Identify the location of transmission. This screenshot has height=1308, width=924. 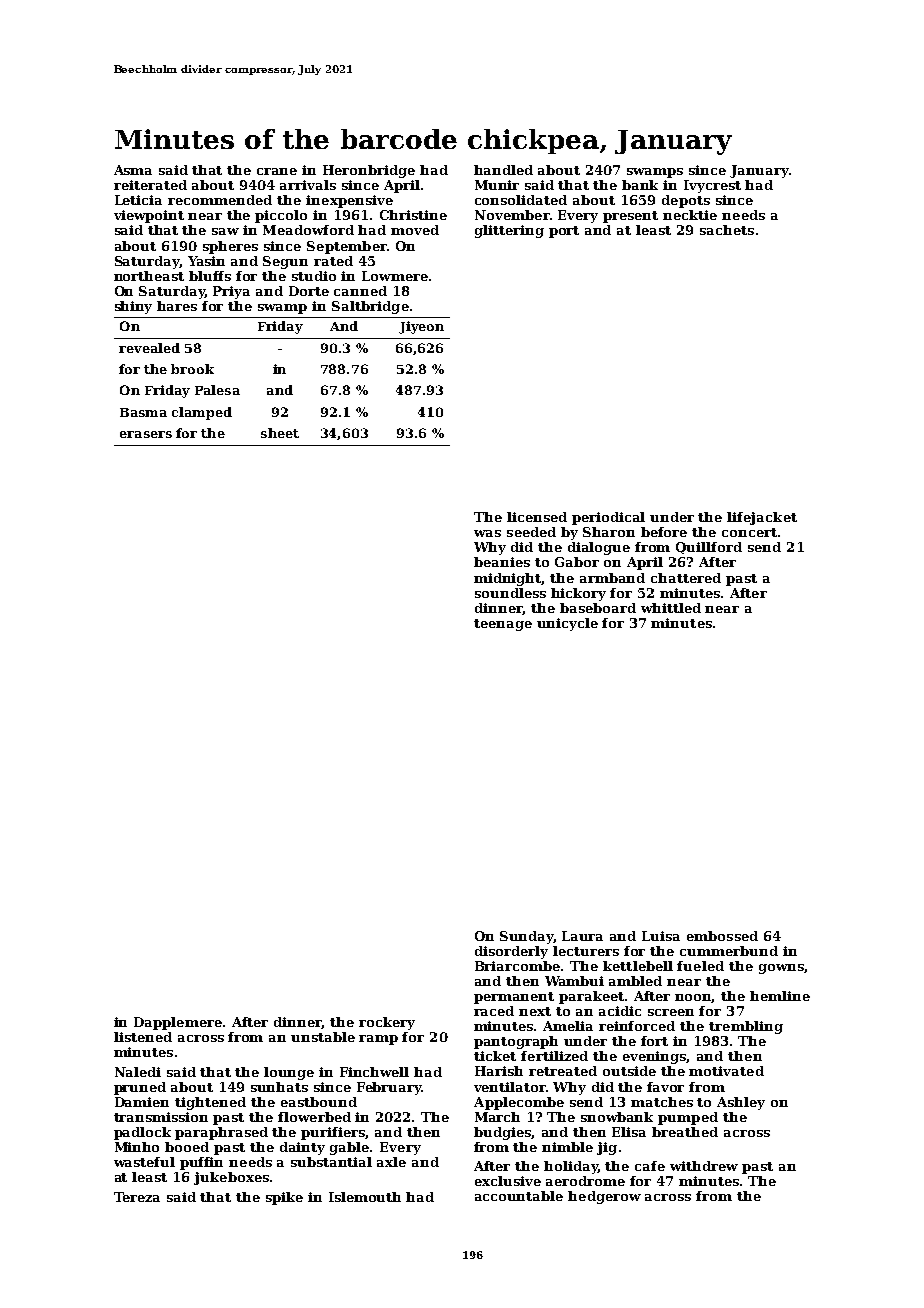
(161, 1117).
